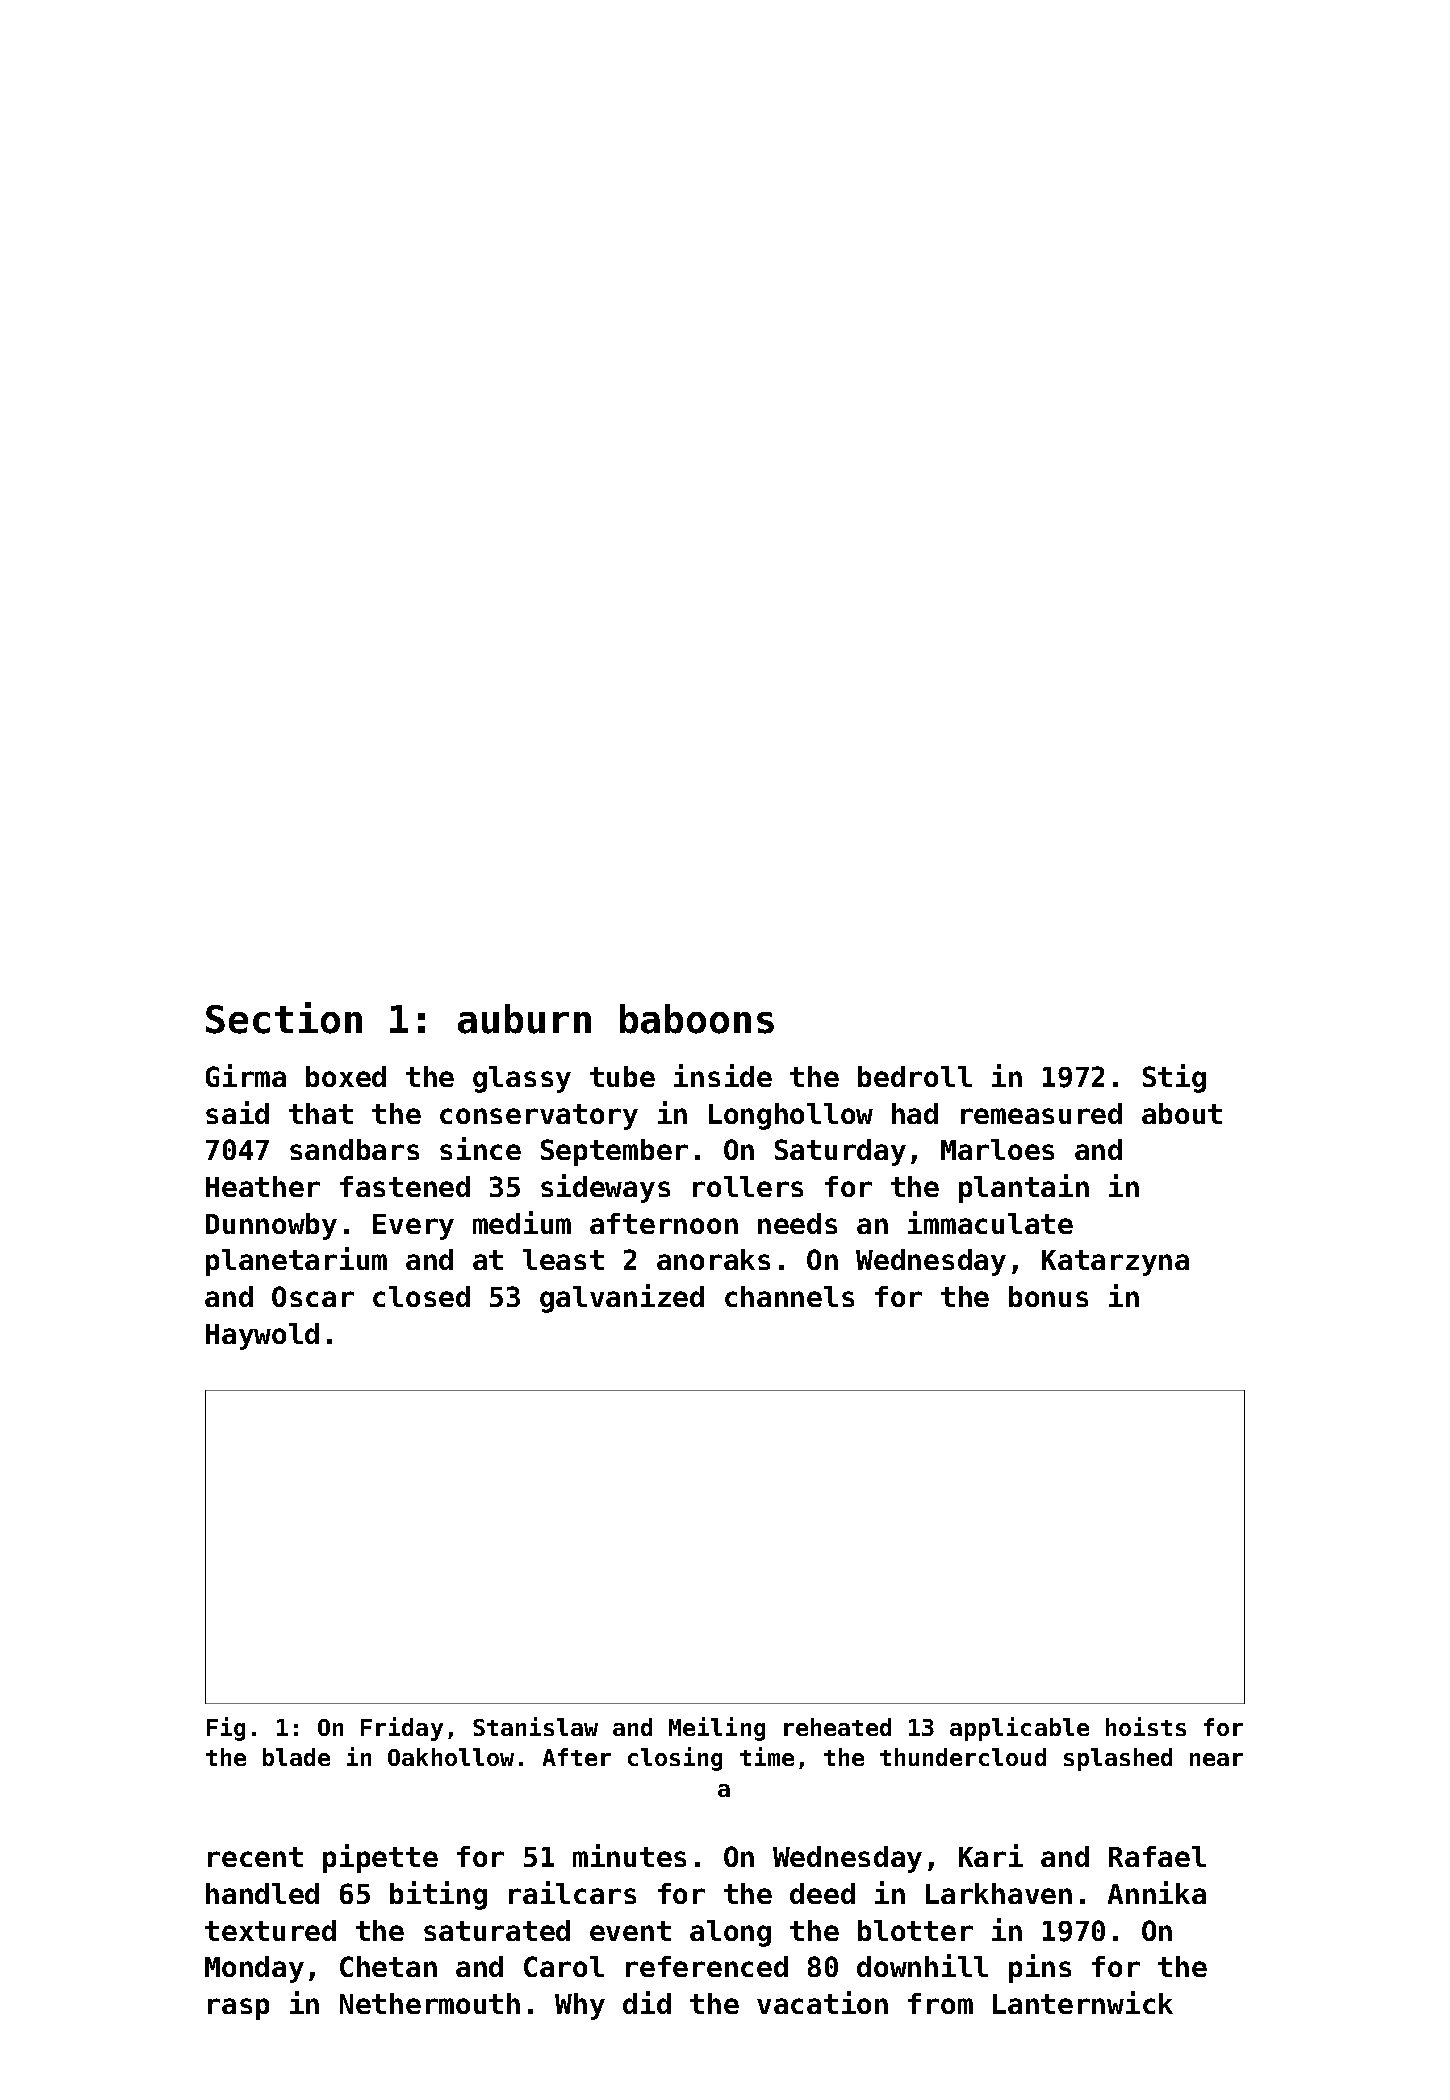 This document has height=2100, width=1450. Describe the element at coordinates (622, 1298) in the document. I see `galvanized` at that location.
